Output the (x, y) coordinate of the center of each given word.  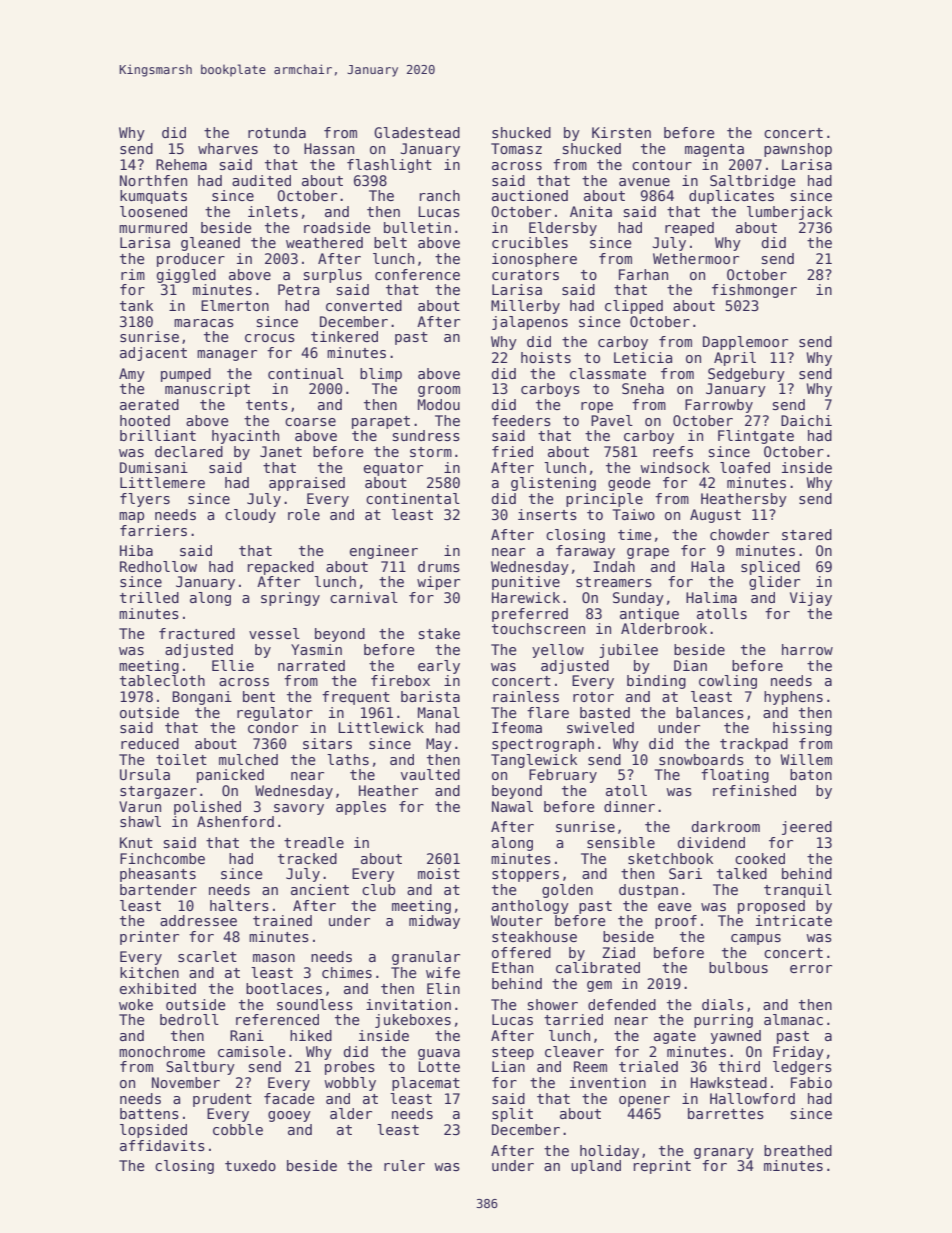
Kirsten (621, 132)
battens (149, 1113)
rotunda (277, 132)
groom (439, 391)
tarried (573, 1019)
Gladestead (417, 132)
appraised (307, 484)
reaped (689, 229)
